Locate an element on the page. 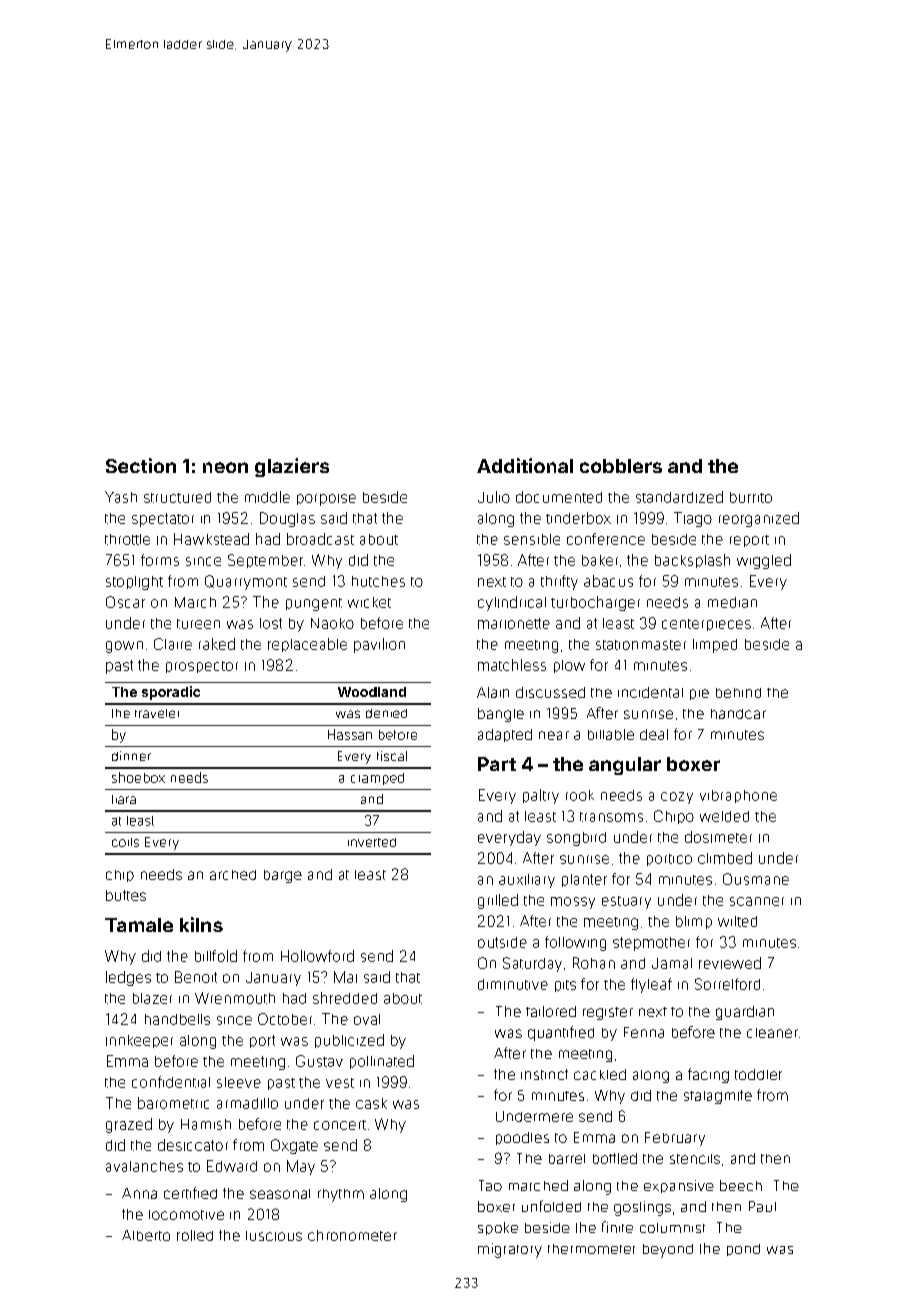  Yash is located at coordinates (121, 497).
